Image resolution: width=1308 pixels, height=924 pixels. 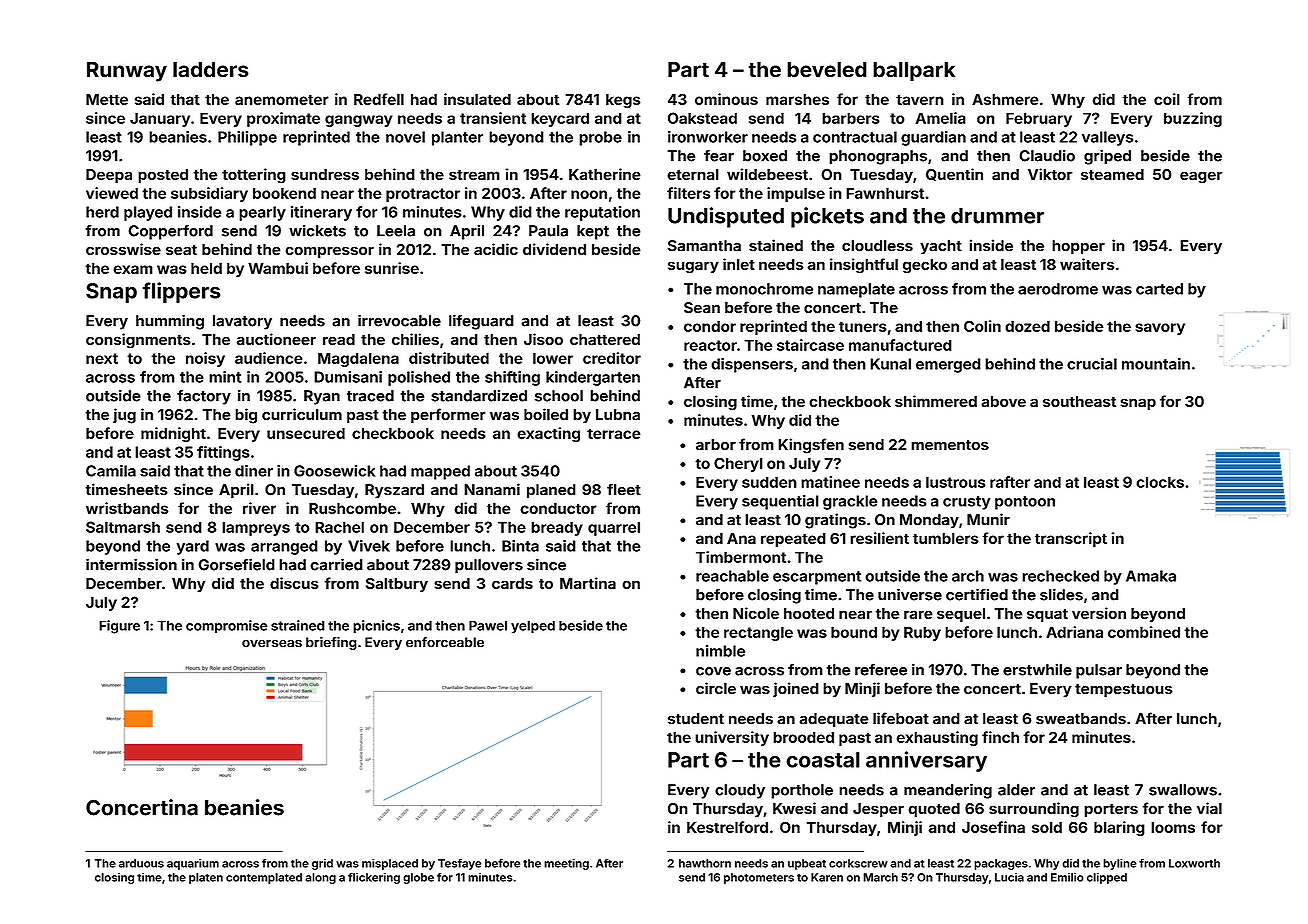 I want to click on lustrous, so click(x=956, y=482).
